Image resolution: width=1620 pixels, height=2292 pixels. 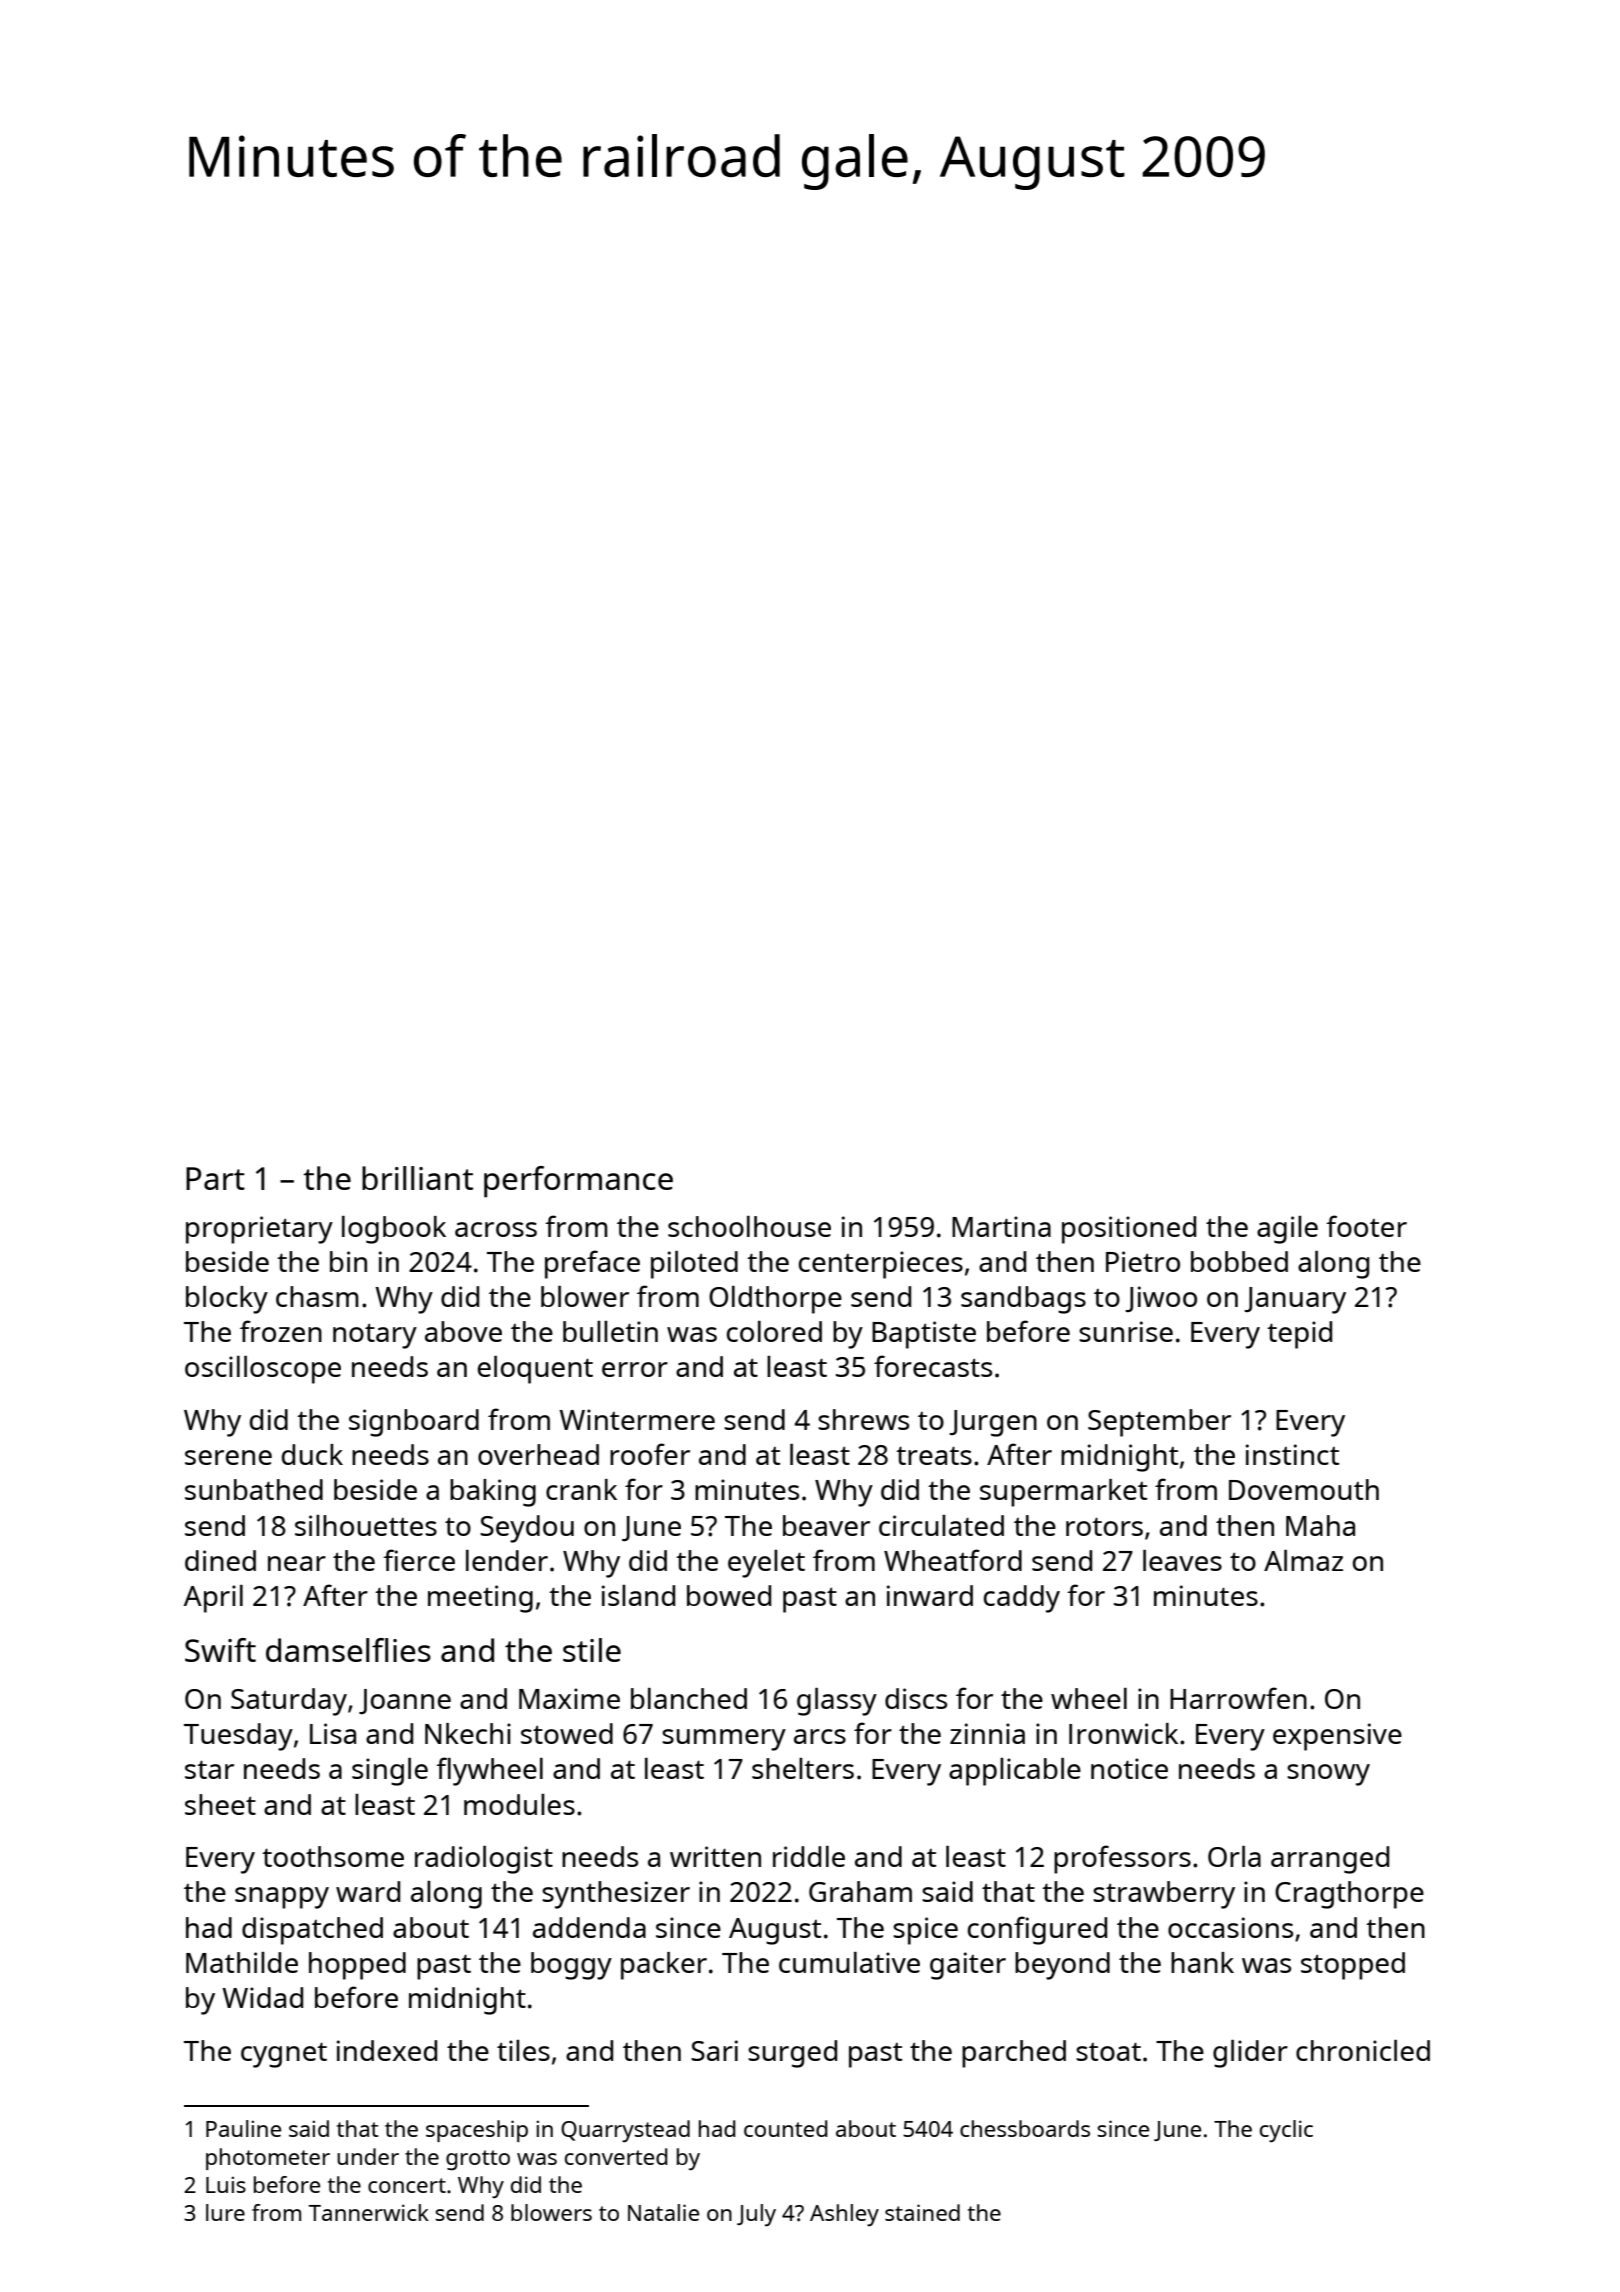 I want to click on positioned, so click(x=1129, y=1230).
